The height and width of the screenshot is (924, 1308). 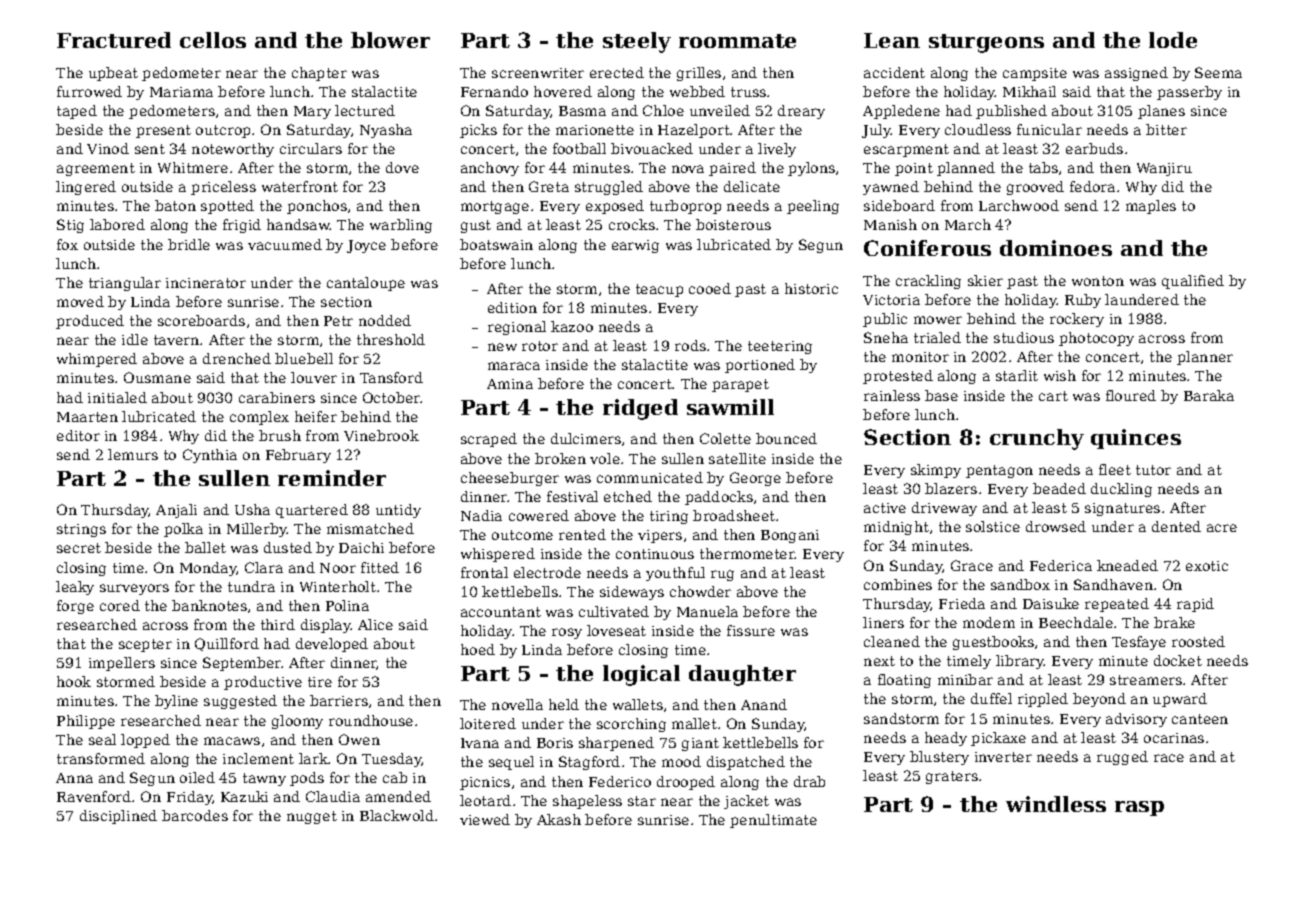 I want to click on roommate, so click(x=737, y=41).
